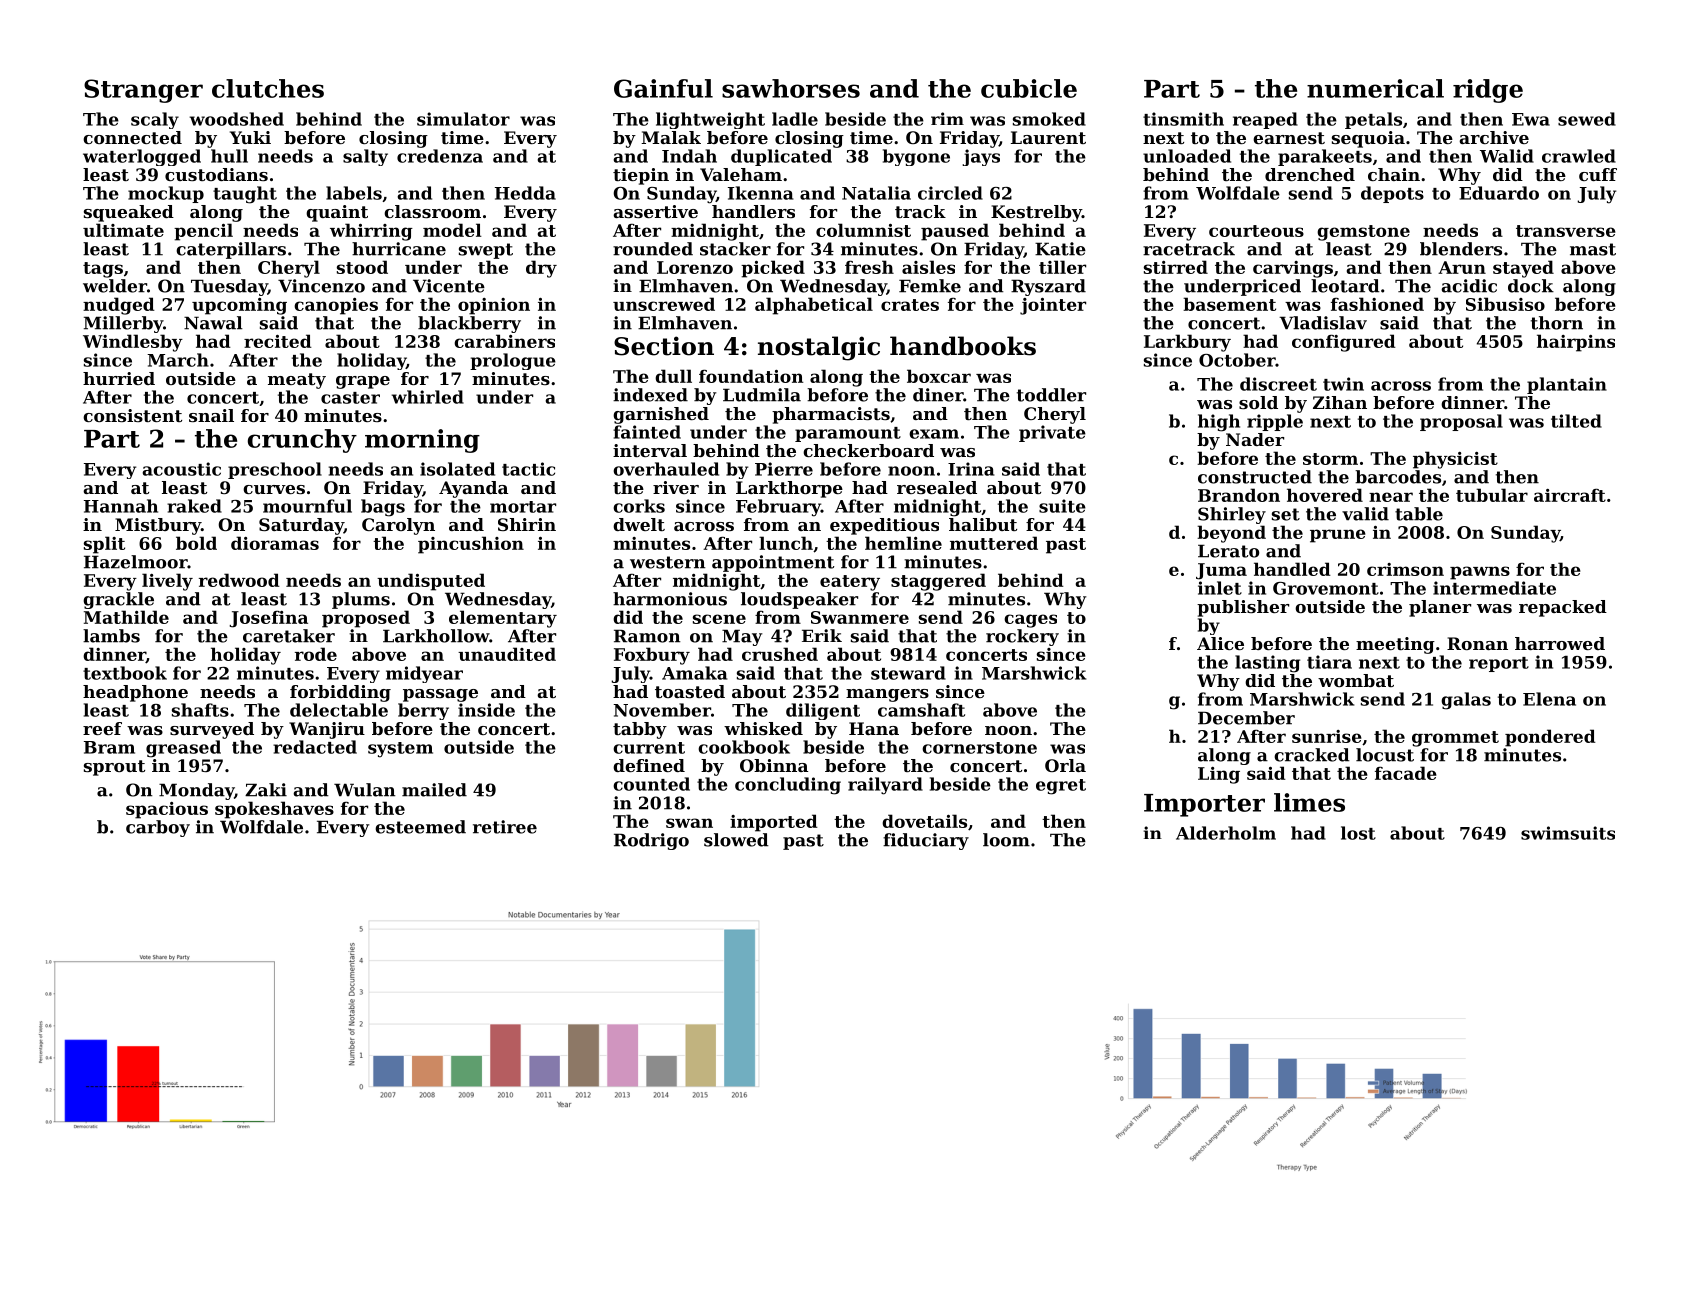 The image size is (1699, 1313). What do you see at coordinates (1579, 156) in the image?
I see `crawled` at bounding box center [1579, 156].
